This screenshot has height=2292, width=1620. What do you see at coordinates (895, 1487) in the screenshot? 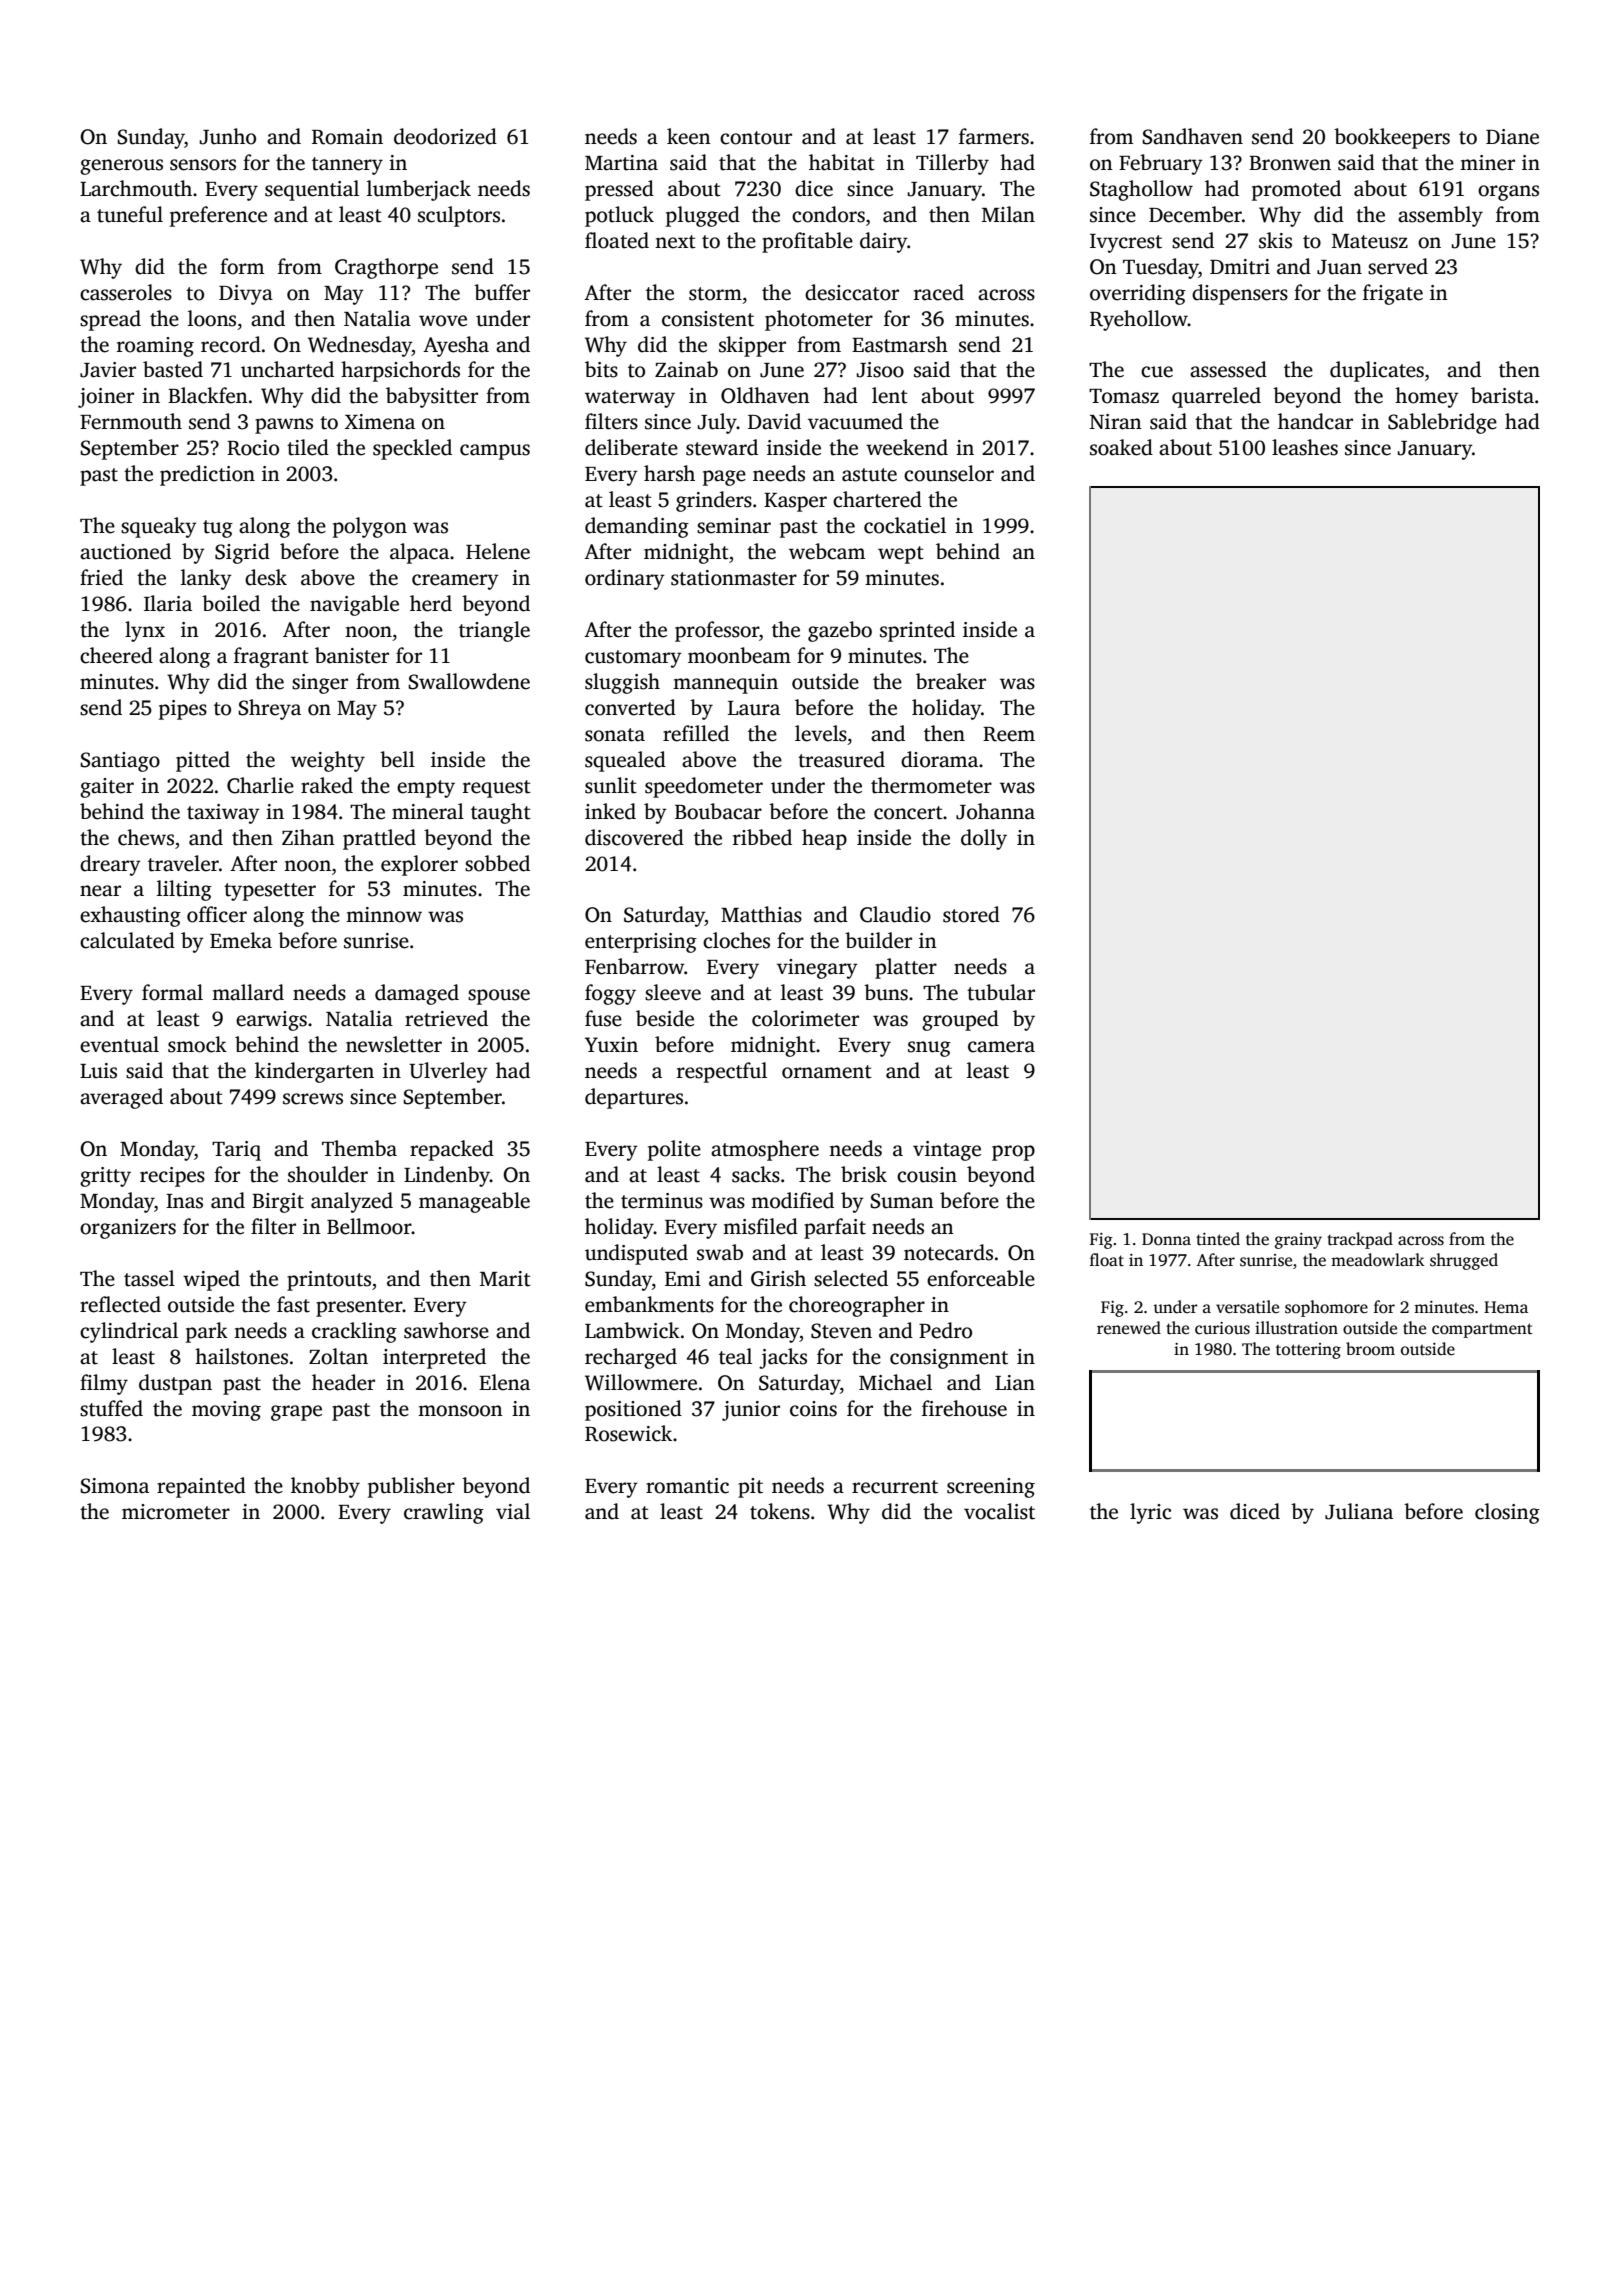
I see `recurrent` at bounding box center [895, 1487].
